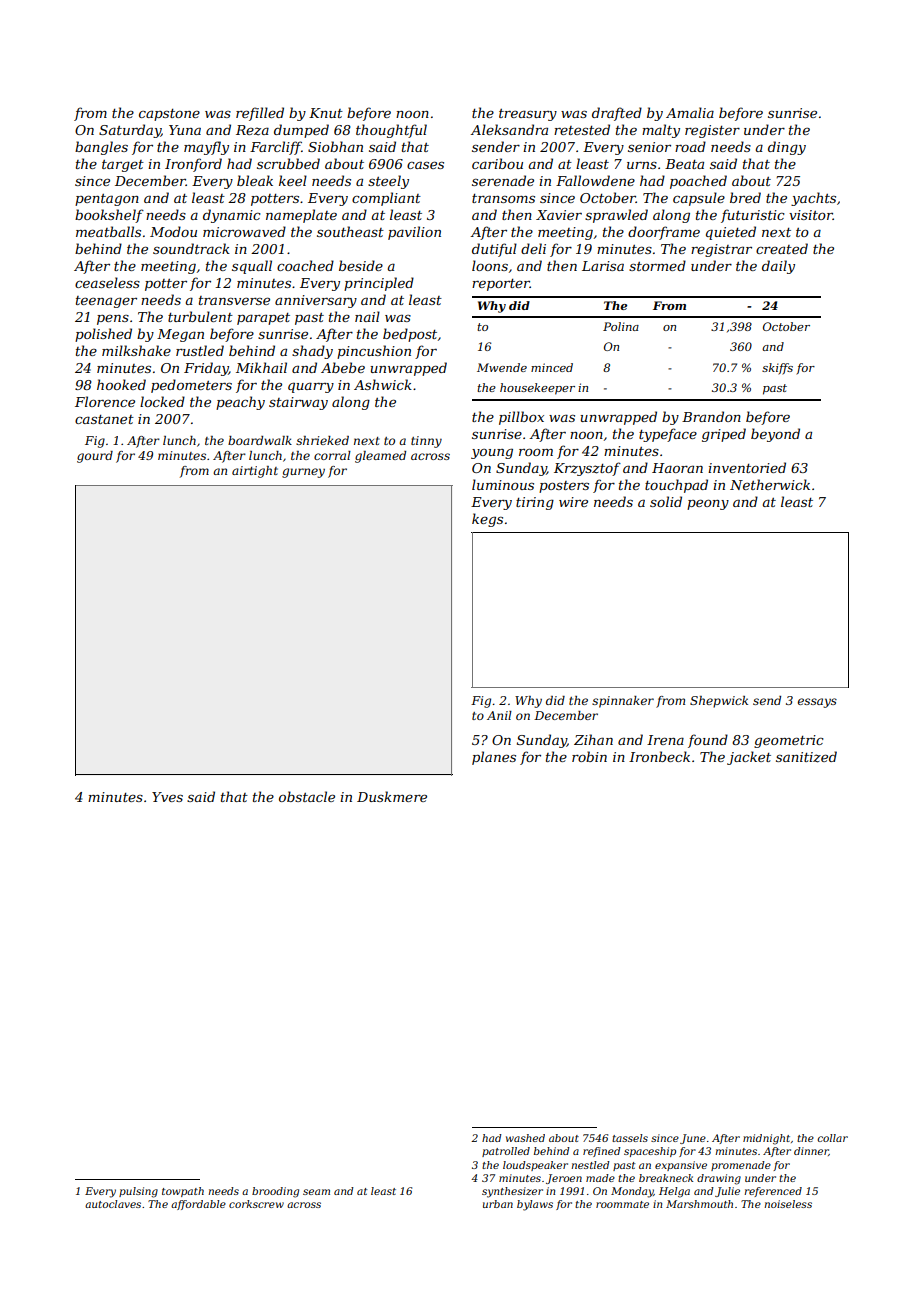 The image size is (924, 1308). Describe the element at coordinates (260, 440) in the document. I see `boardwalk` at that location.
